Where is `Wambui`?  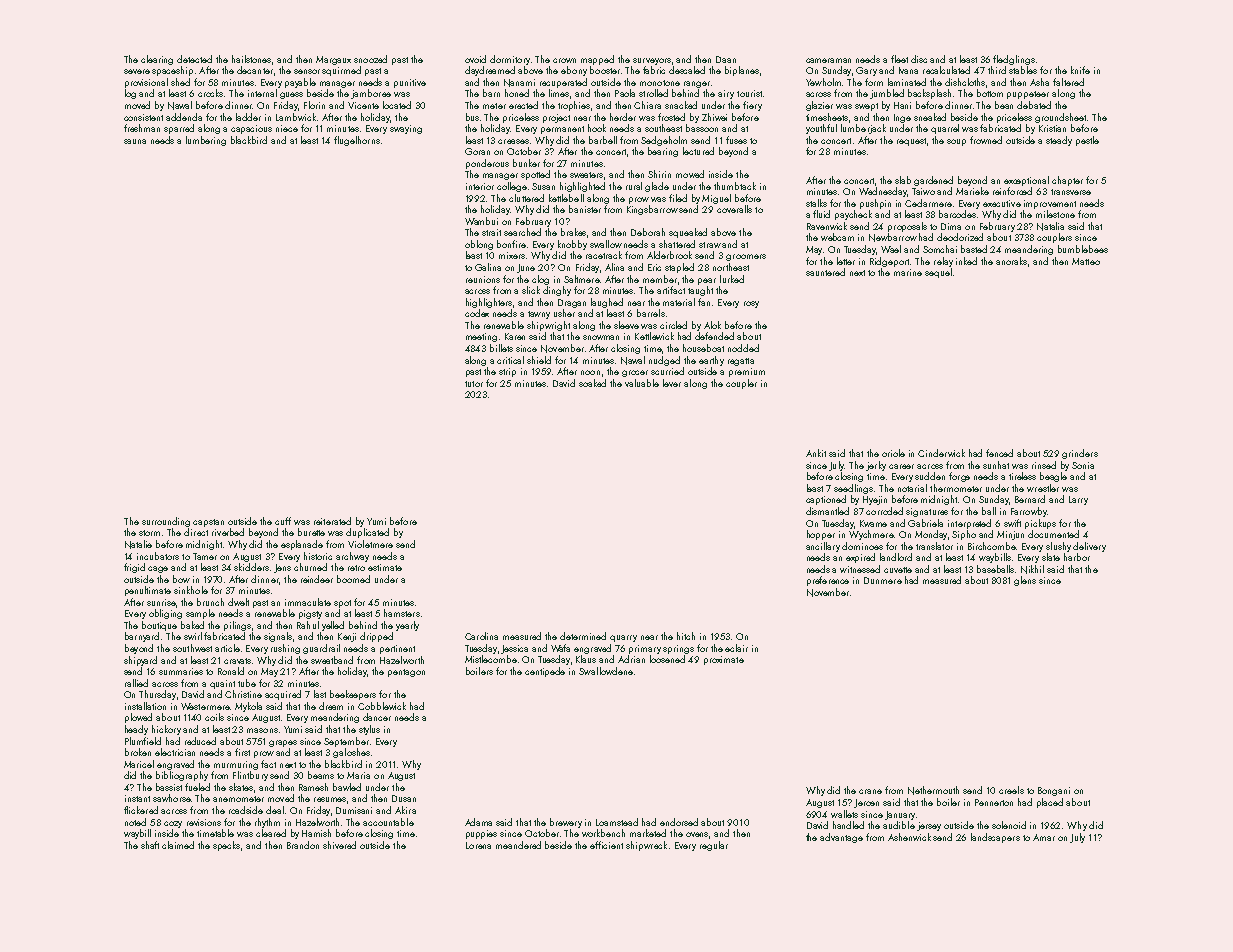
Wambui is located at coordinates (481, 221).
